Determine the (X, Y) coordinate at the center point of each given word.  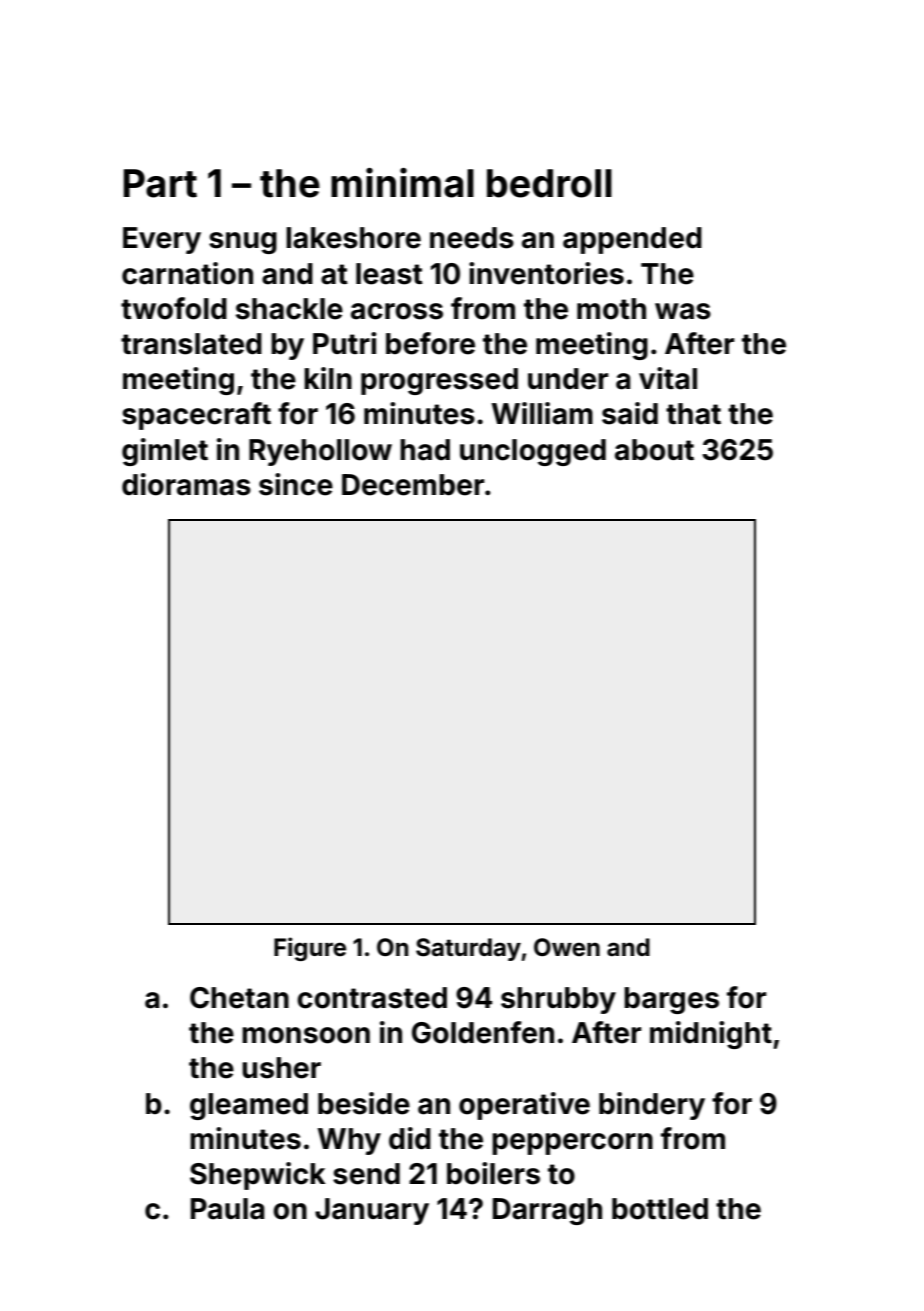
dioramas (186, 484)
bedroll (549, 183)
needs (472, 238)
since (296, 484)
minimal (402, 183)
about (654, 450)
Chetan (239, 998)
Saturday (468, 949)
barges (671, 1000)
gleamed (249, 1106)
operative (524, 1106)
